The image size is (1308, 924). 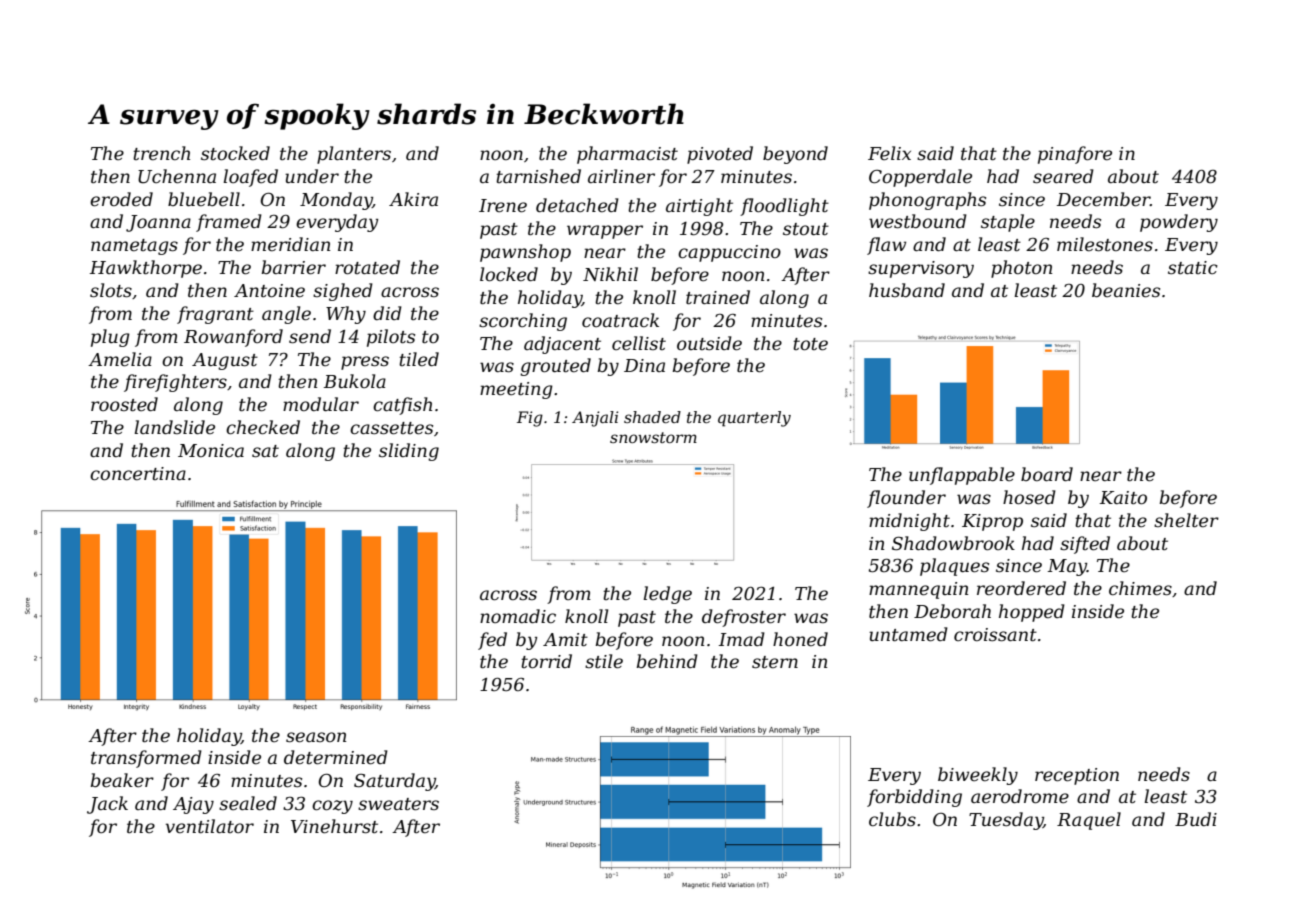 I want to click on trench, so click(x=161, y=153).
